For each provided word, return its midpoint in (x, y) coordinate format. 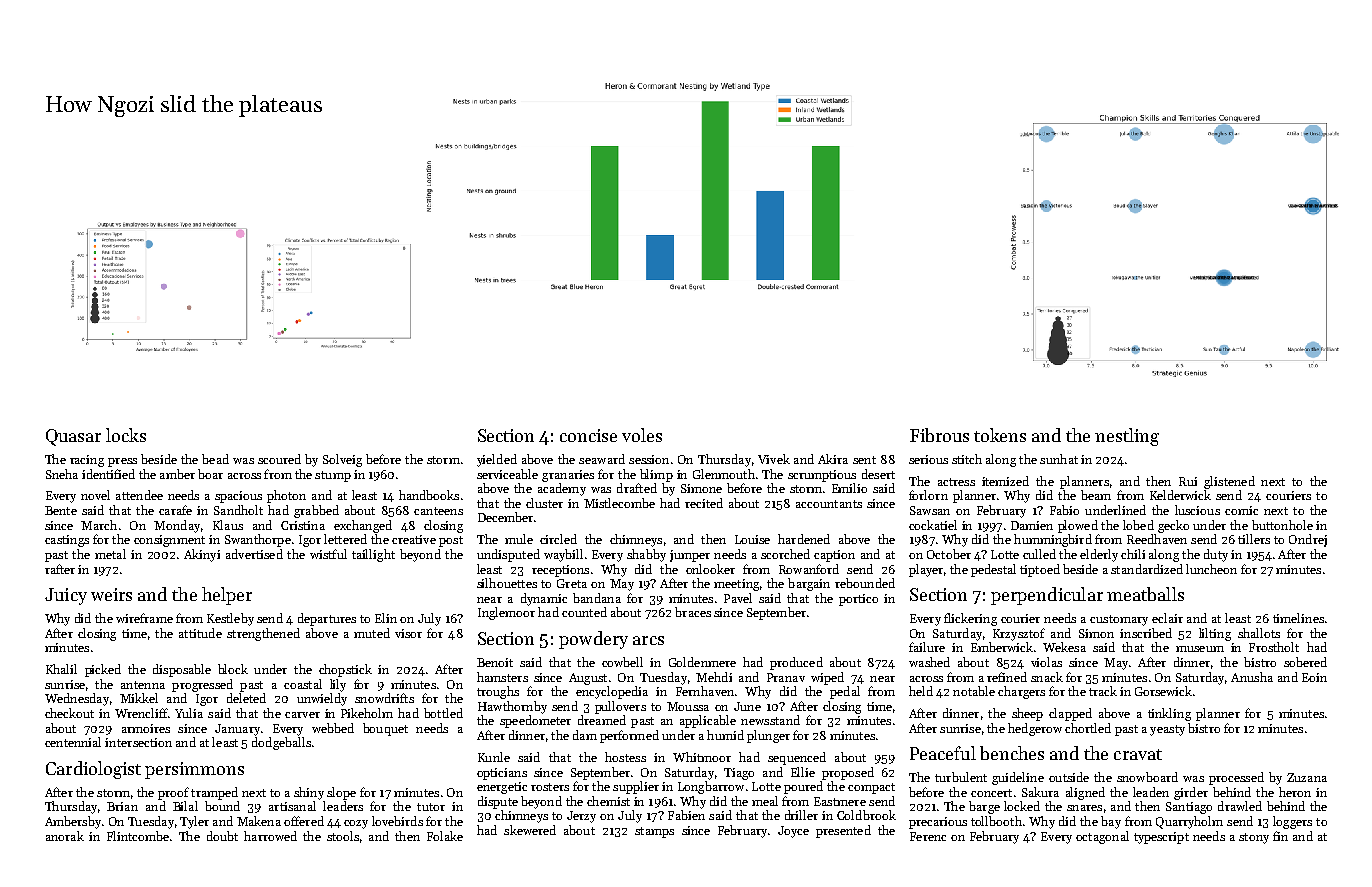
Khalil (61, 669)
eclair (1167, 618)
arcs (648, 640)
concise (588, 435)
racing (87, 461)
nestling (1127, 437)
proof (173, 793)
